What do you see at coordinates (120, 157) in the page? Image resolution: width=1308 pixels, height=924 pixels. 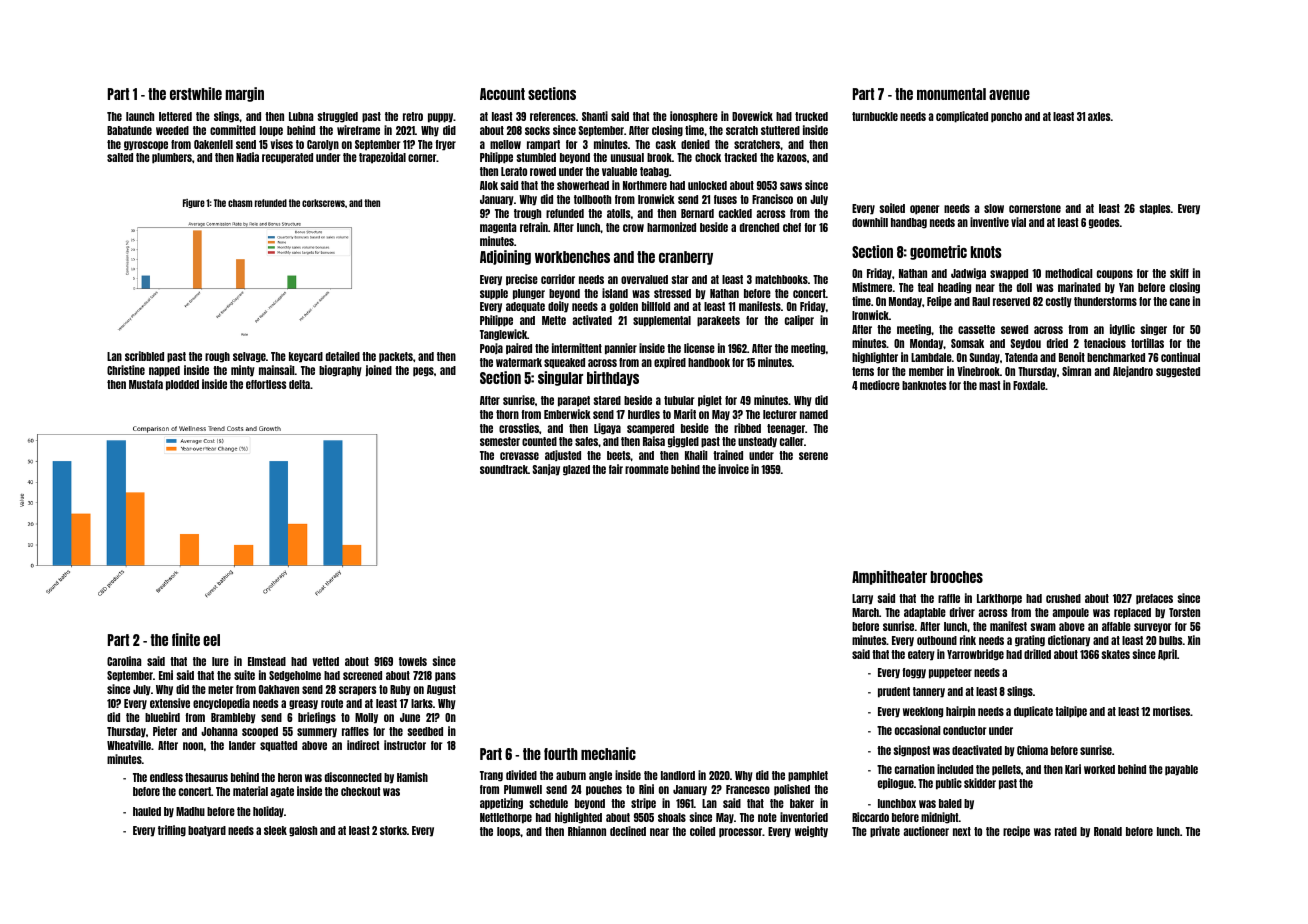 I see `salted` at bounding box center [120, 157].
